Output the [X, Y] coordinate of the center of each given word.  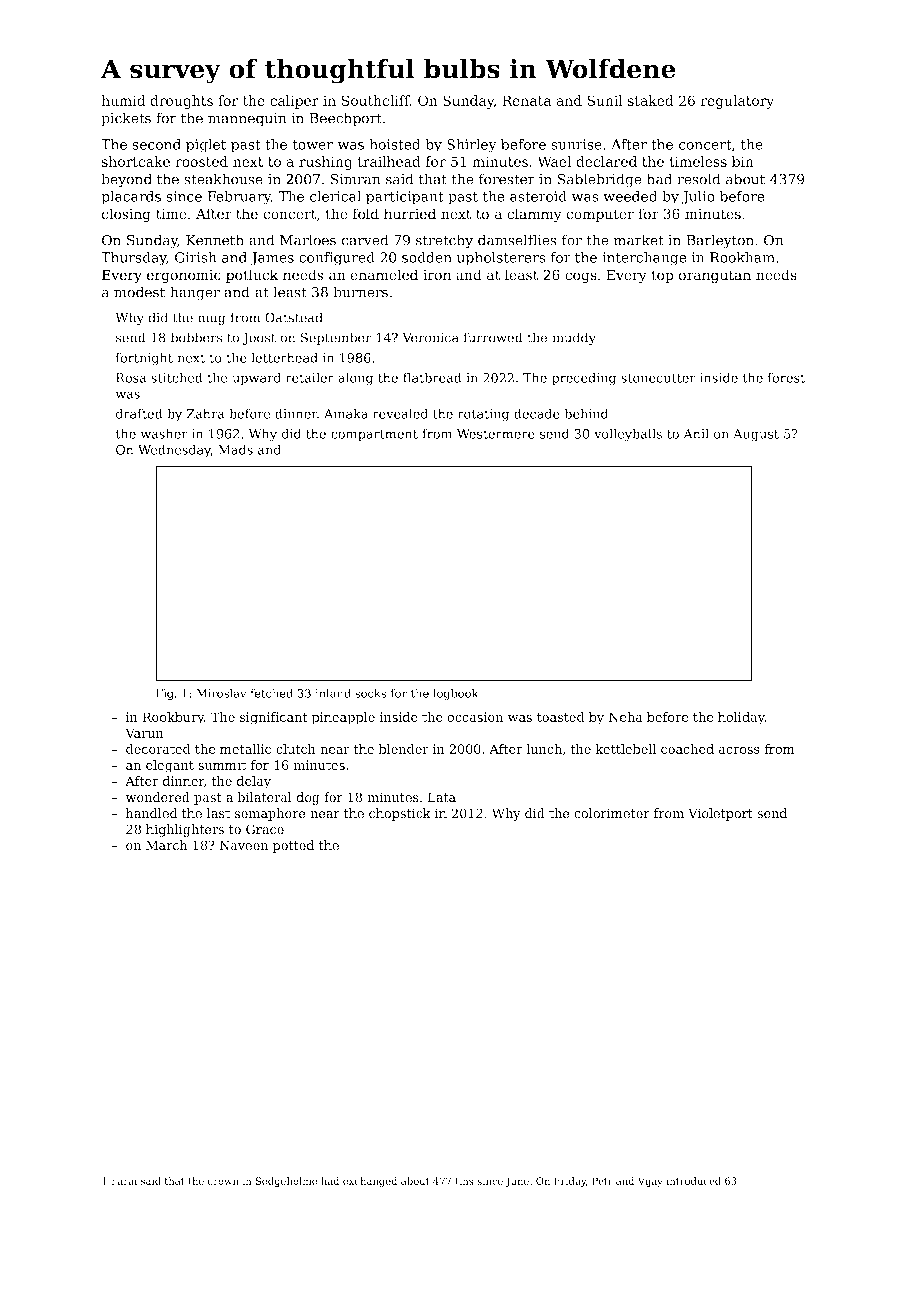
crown [223, 1182]
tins [464, 1181]
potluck [252, 276]
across [739, 750]
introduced [693, 1181]
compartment [374, 435]
